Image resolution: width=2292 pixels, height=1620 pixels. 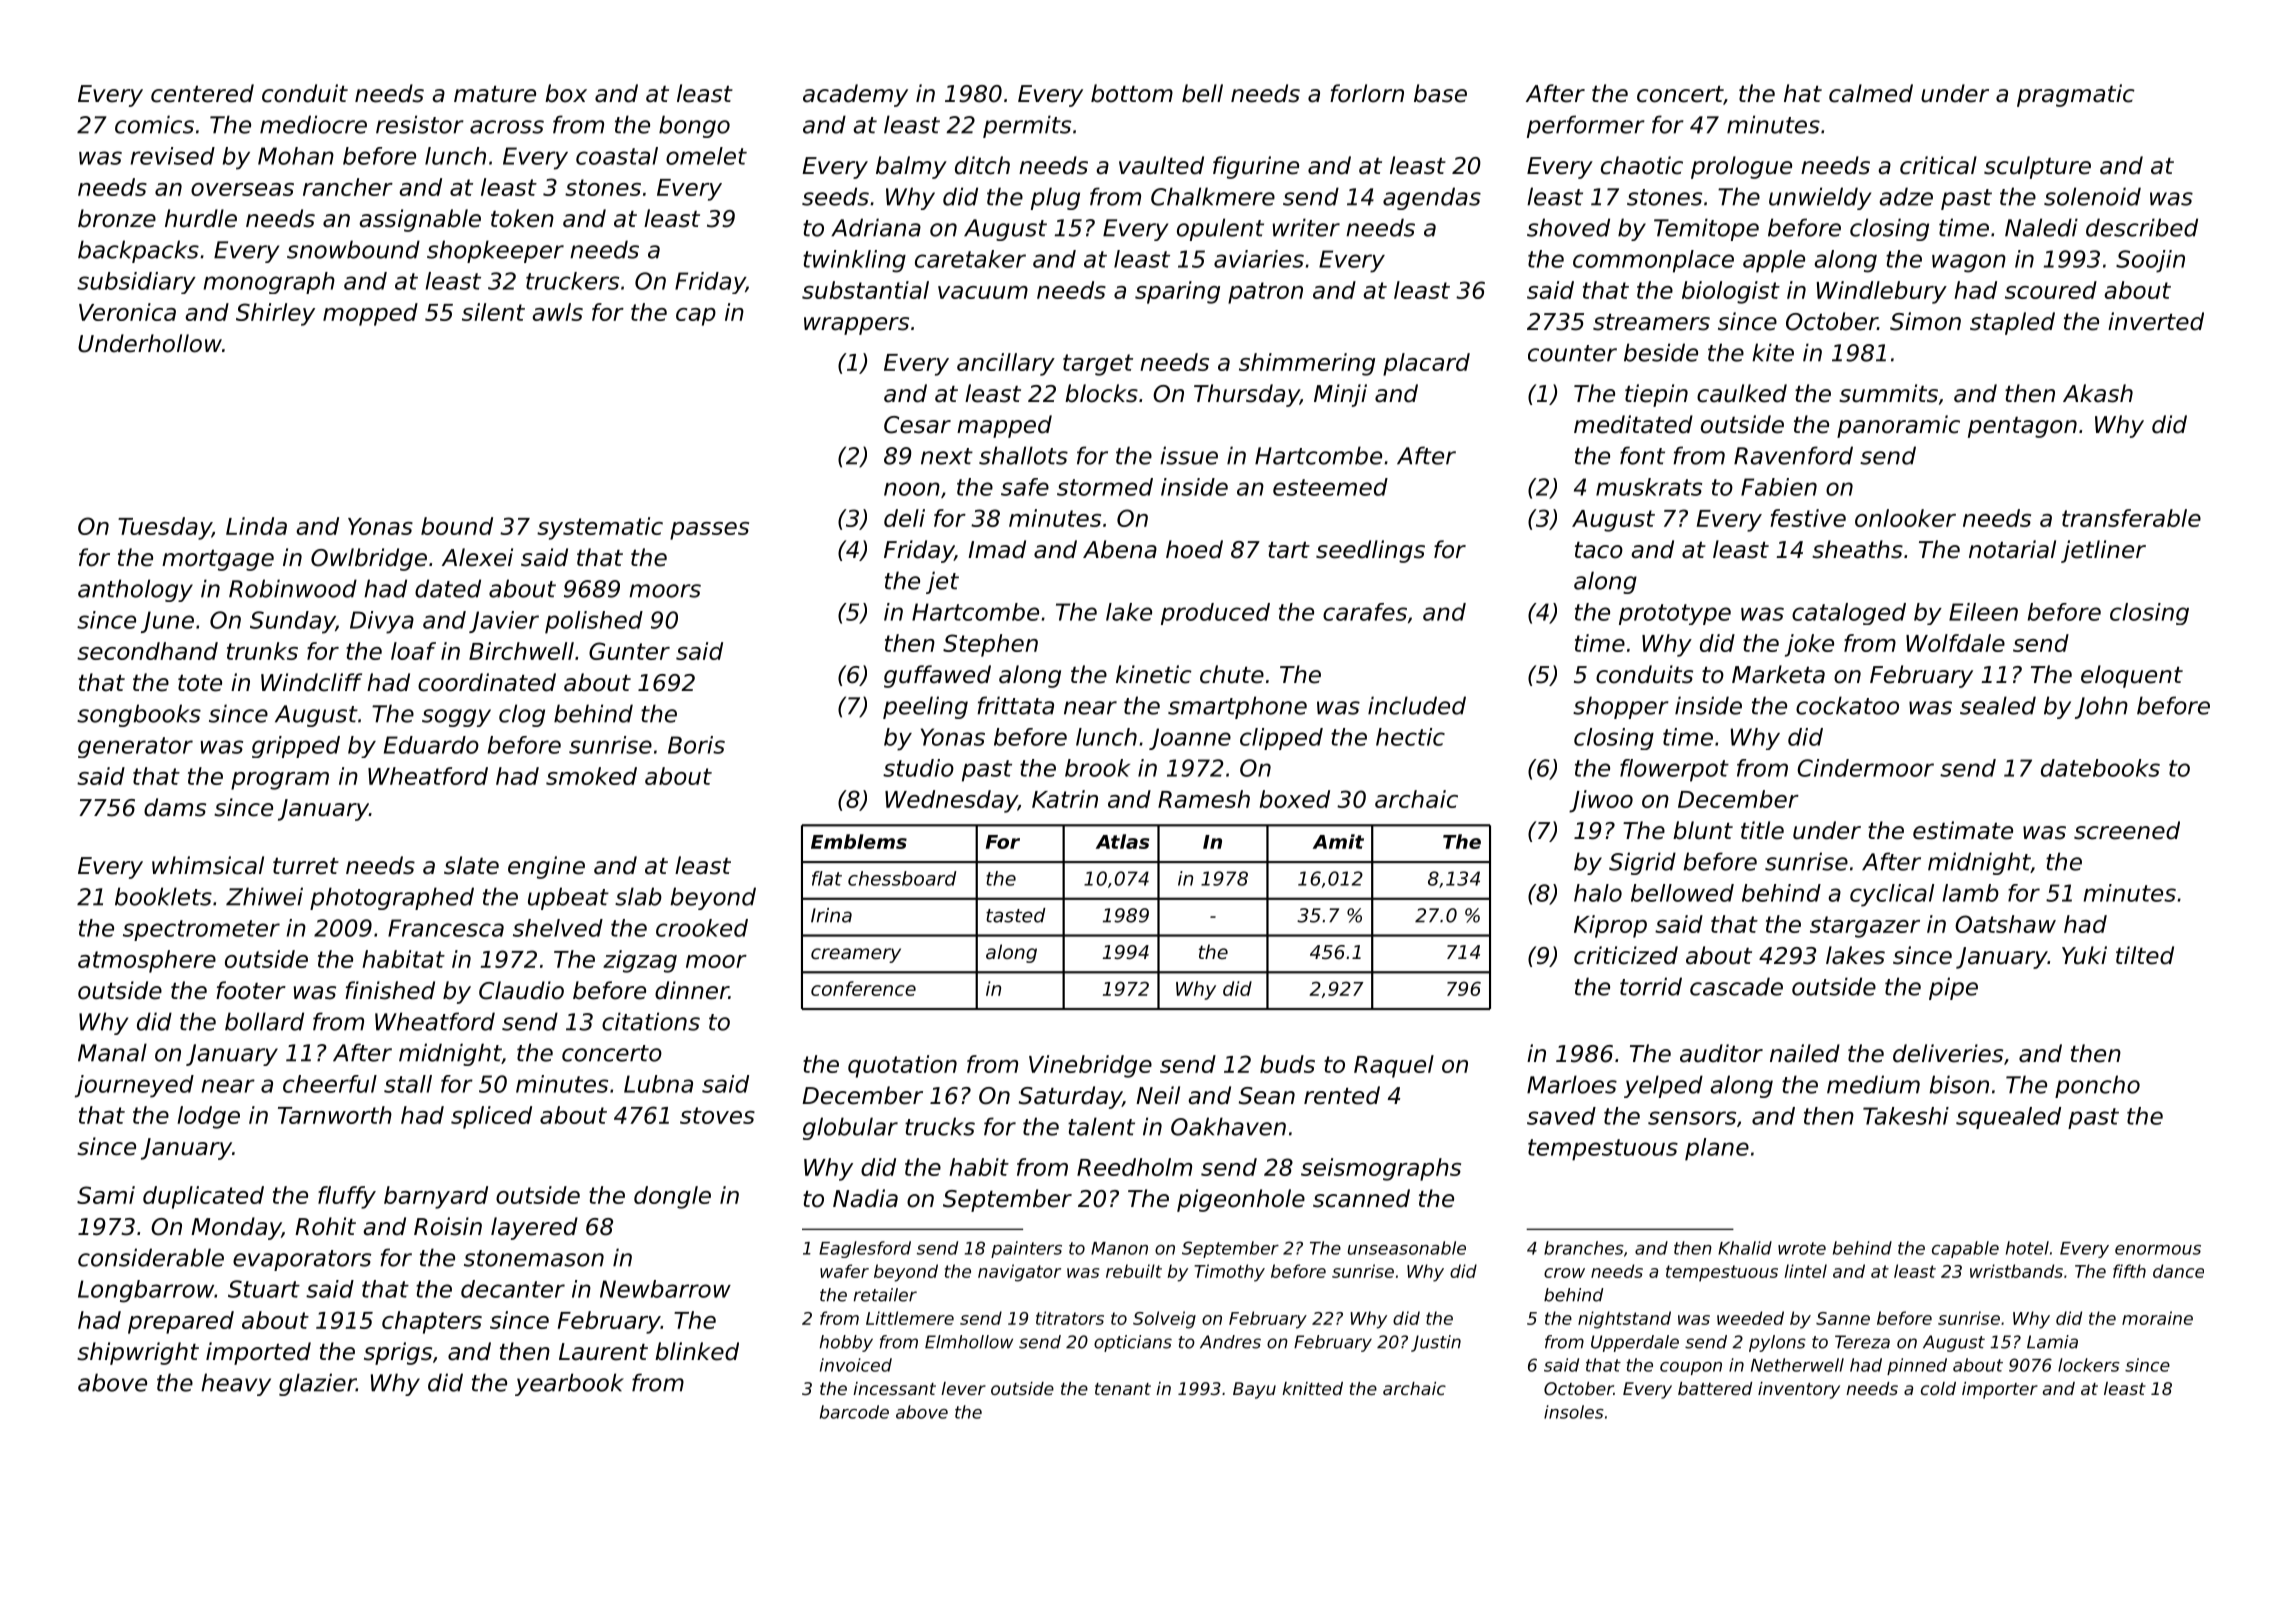 What do you see at coordinates (139, 715) in the page?
I see `songbooks` at bounding box center [139, 715].
